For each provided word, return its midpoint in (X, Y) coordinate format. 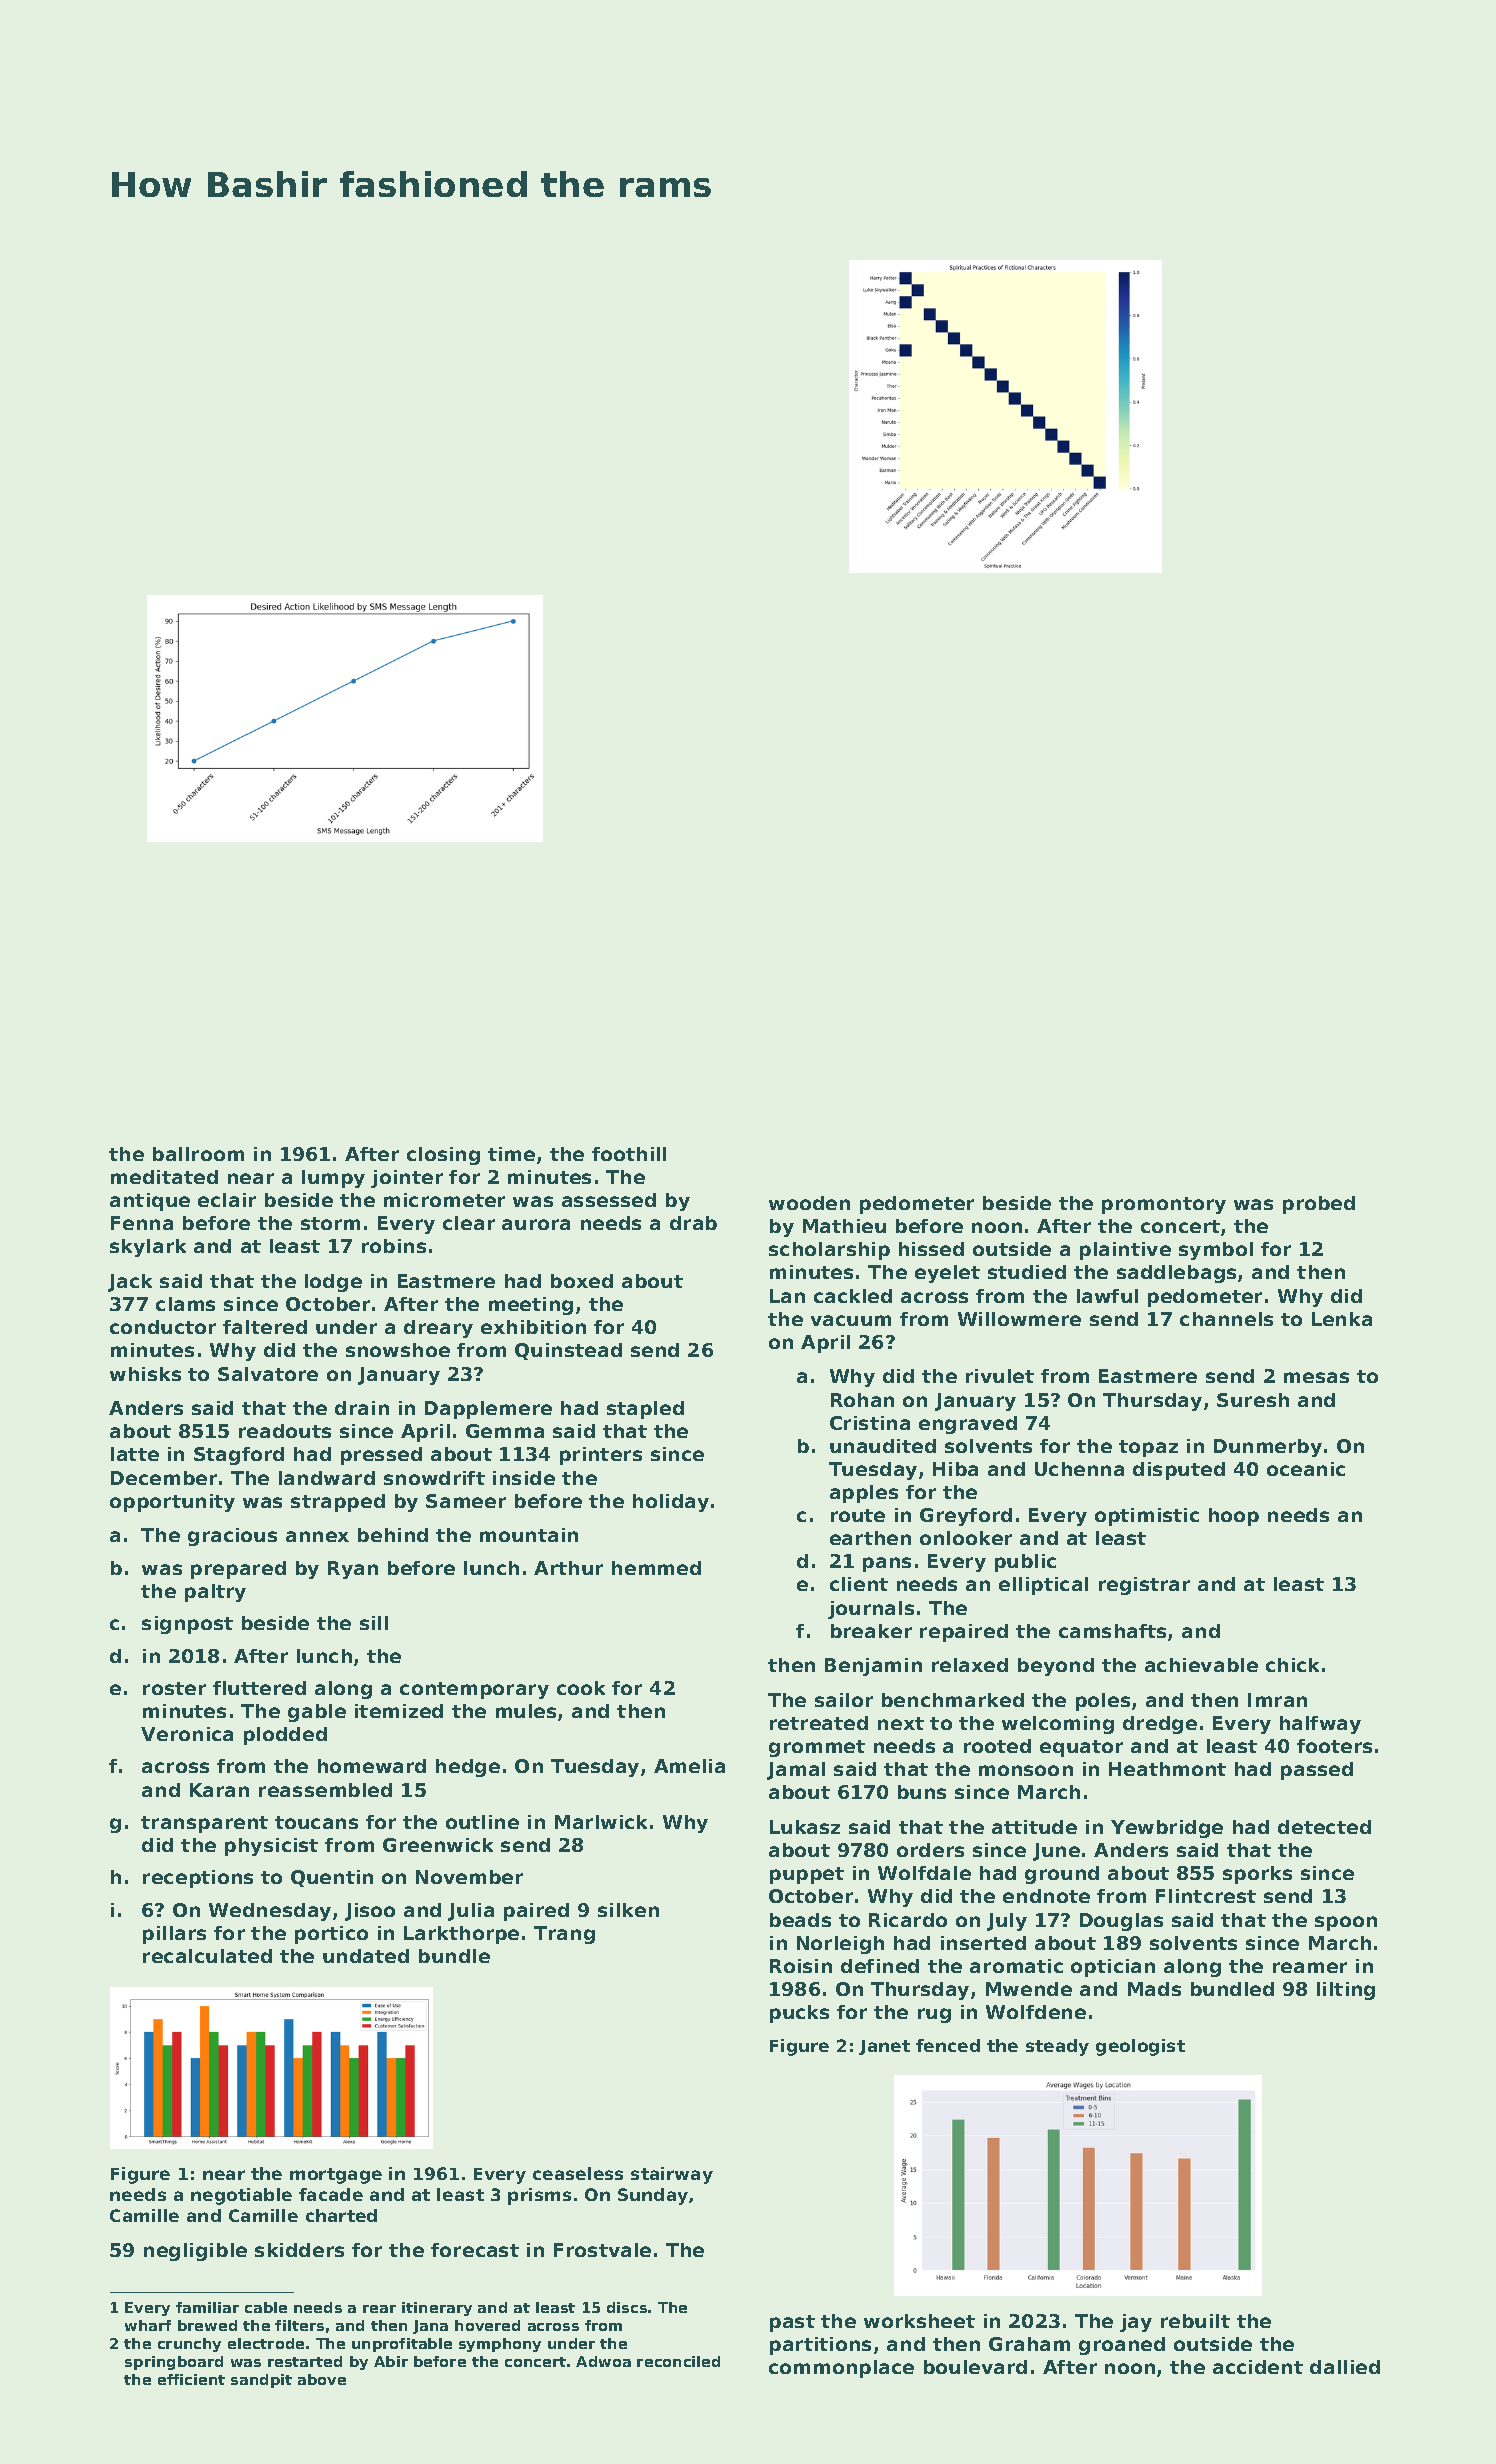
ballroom (198, 1154)
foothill (629, 1154)
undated (366, 1956)
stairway (672, 2175)
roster (174, 1688)
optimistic (1147, 1517)
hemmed (656, 1568)
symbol (1216, 1251)
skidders (299, 2250)
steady (1057, 2047)
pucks (799, 2014)
